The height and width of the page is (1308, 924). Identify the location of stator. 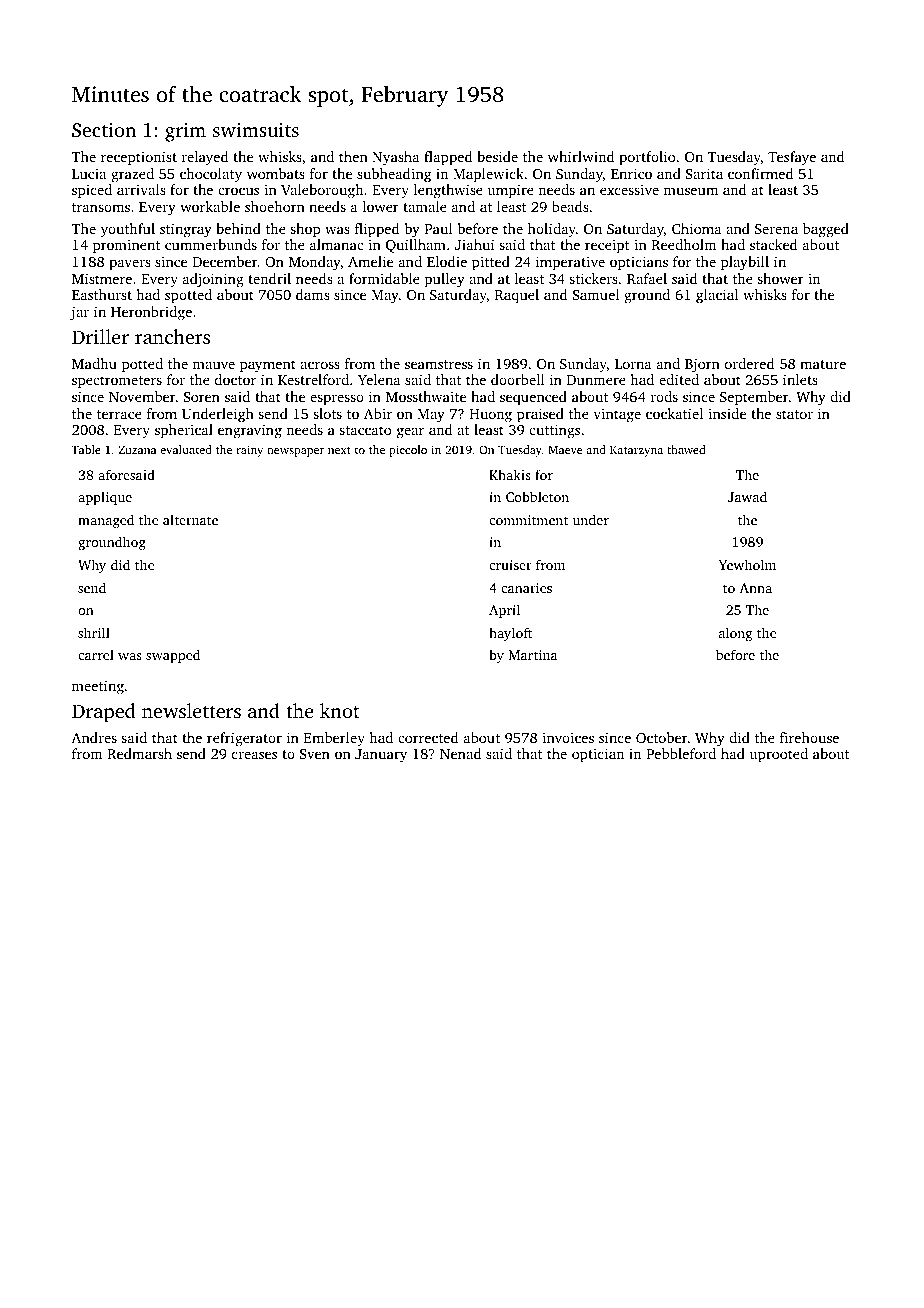
(794, 414).
